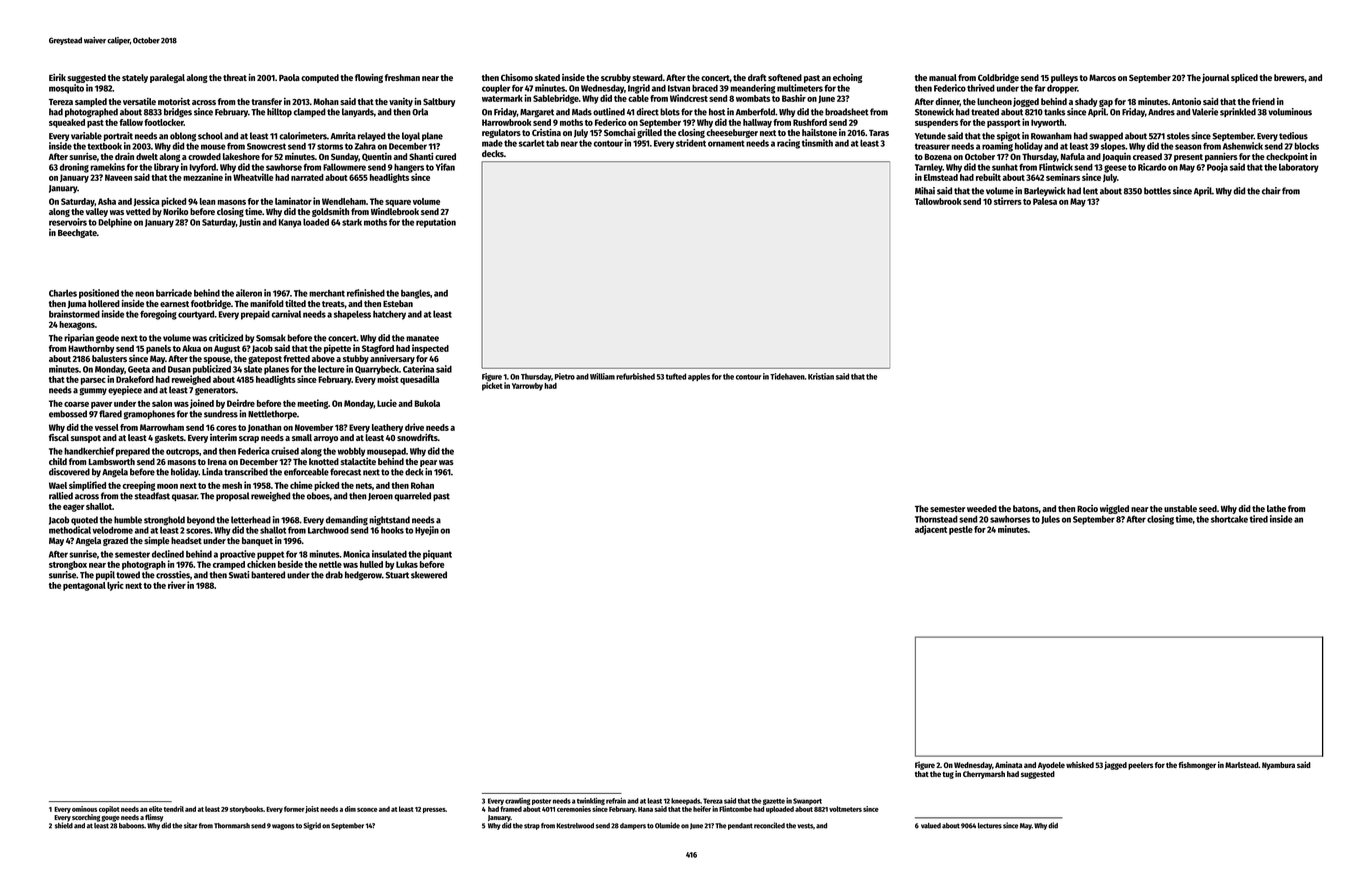 The width and height of the document is (1372, 887). What do you see at coordinates (1044, 191) in the document?
I see `Barleywick` at bounding box center [1044, 191].
